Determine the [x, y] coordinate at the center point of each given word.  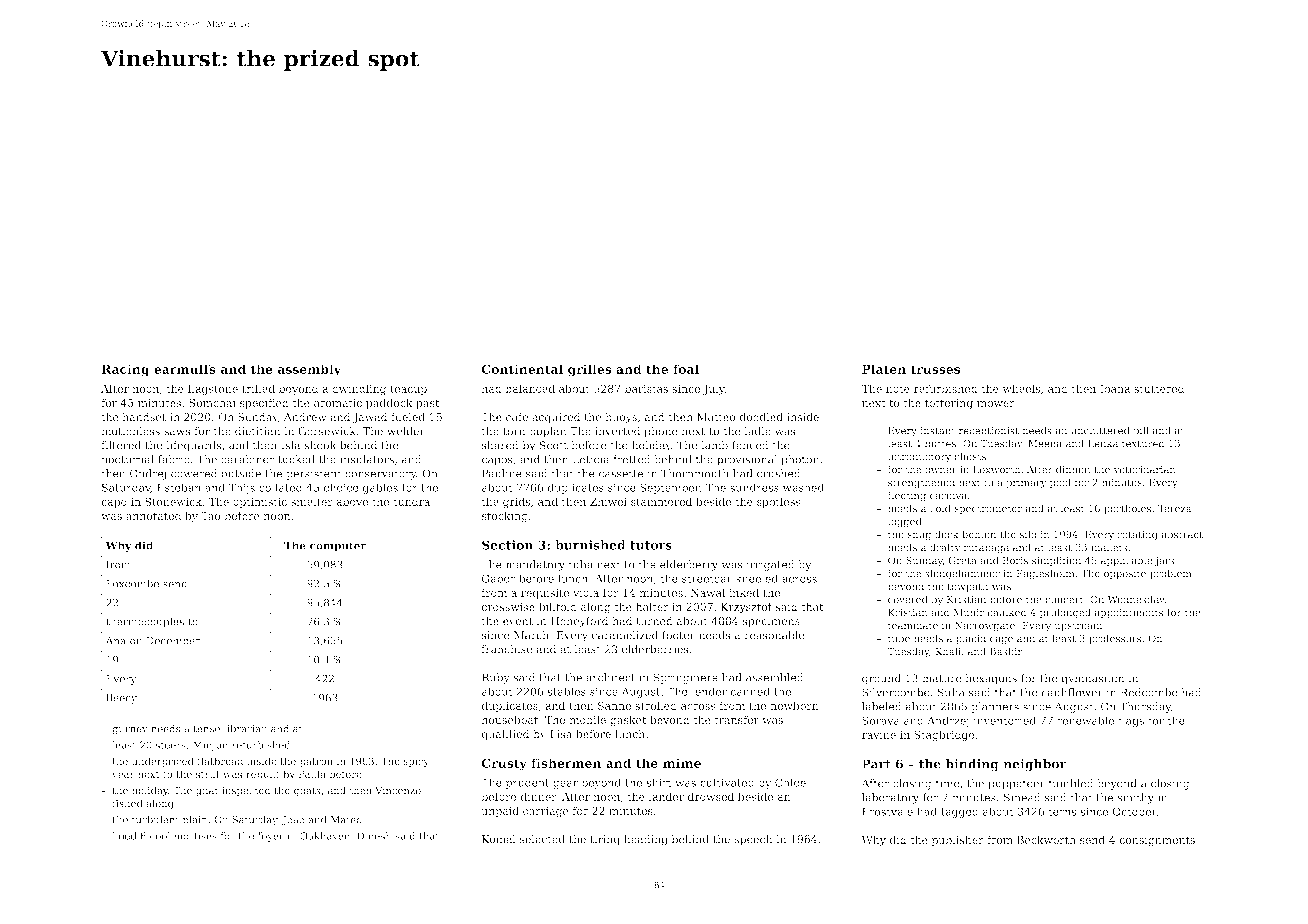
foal [686, 369]
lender [709, 691]
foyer [271, 837]
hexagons [991, 679]
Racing [125, 370]
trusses [935, 369]
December [173, 640]
